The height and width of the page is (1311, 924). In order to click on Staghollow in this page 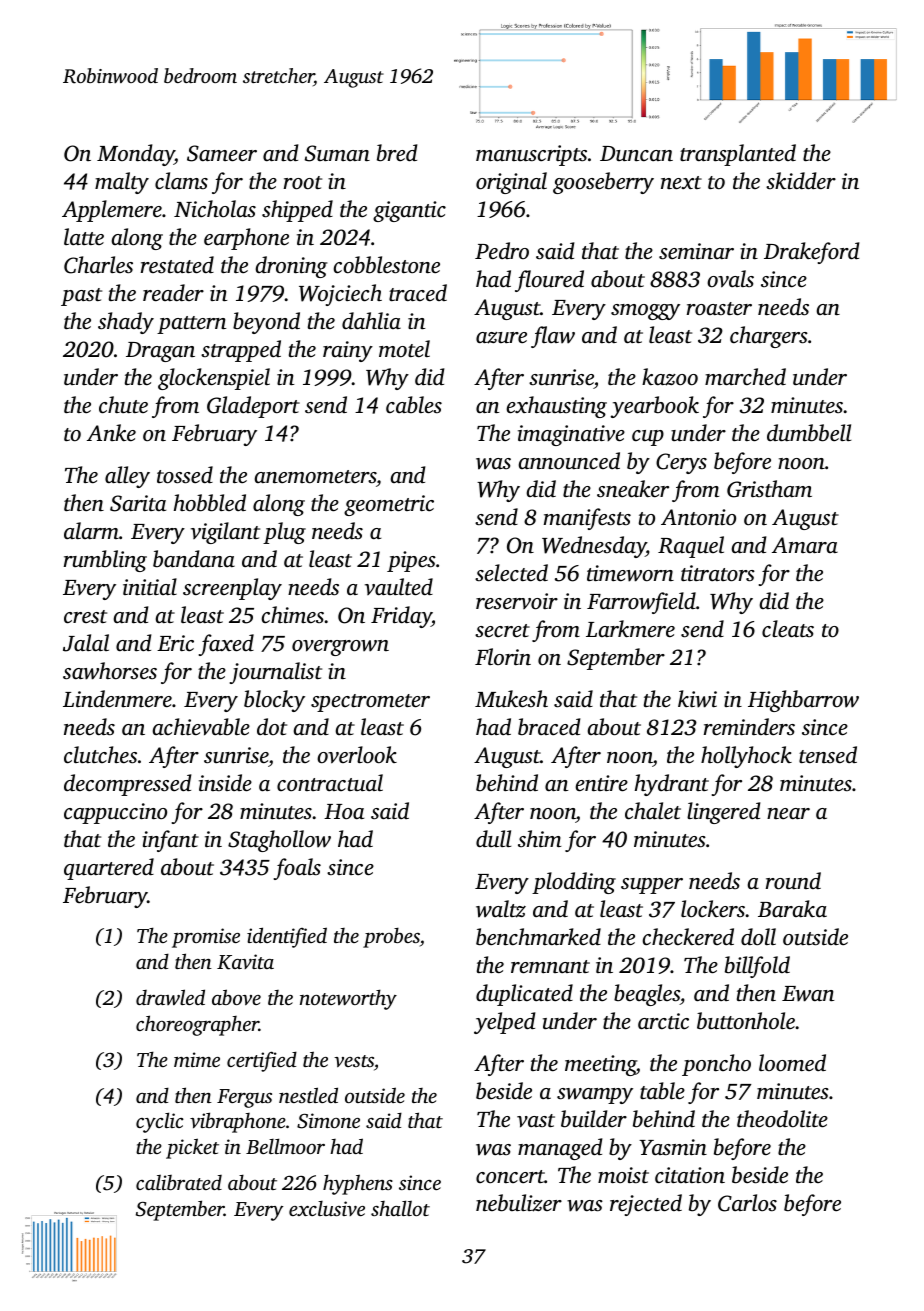, I will do `click(279, 841)`.
